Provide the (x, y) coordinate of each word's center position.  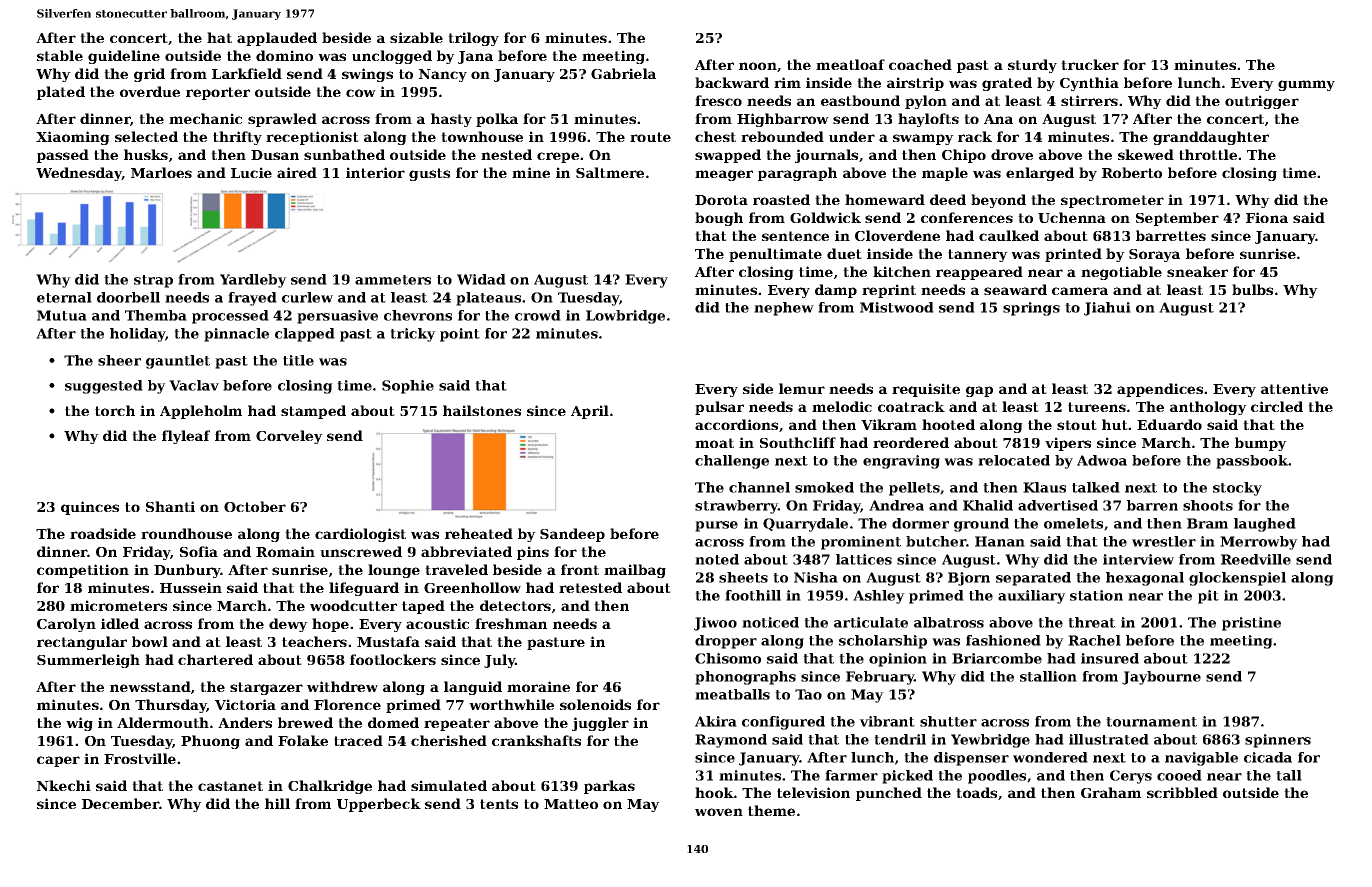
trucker (1090, 64)
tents (499, 804)
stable (60, 55)
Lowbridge (625, 317)
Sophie (408, 387)
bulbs (1252, 289)
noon (758, 66)
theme (771, 810)
